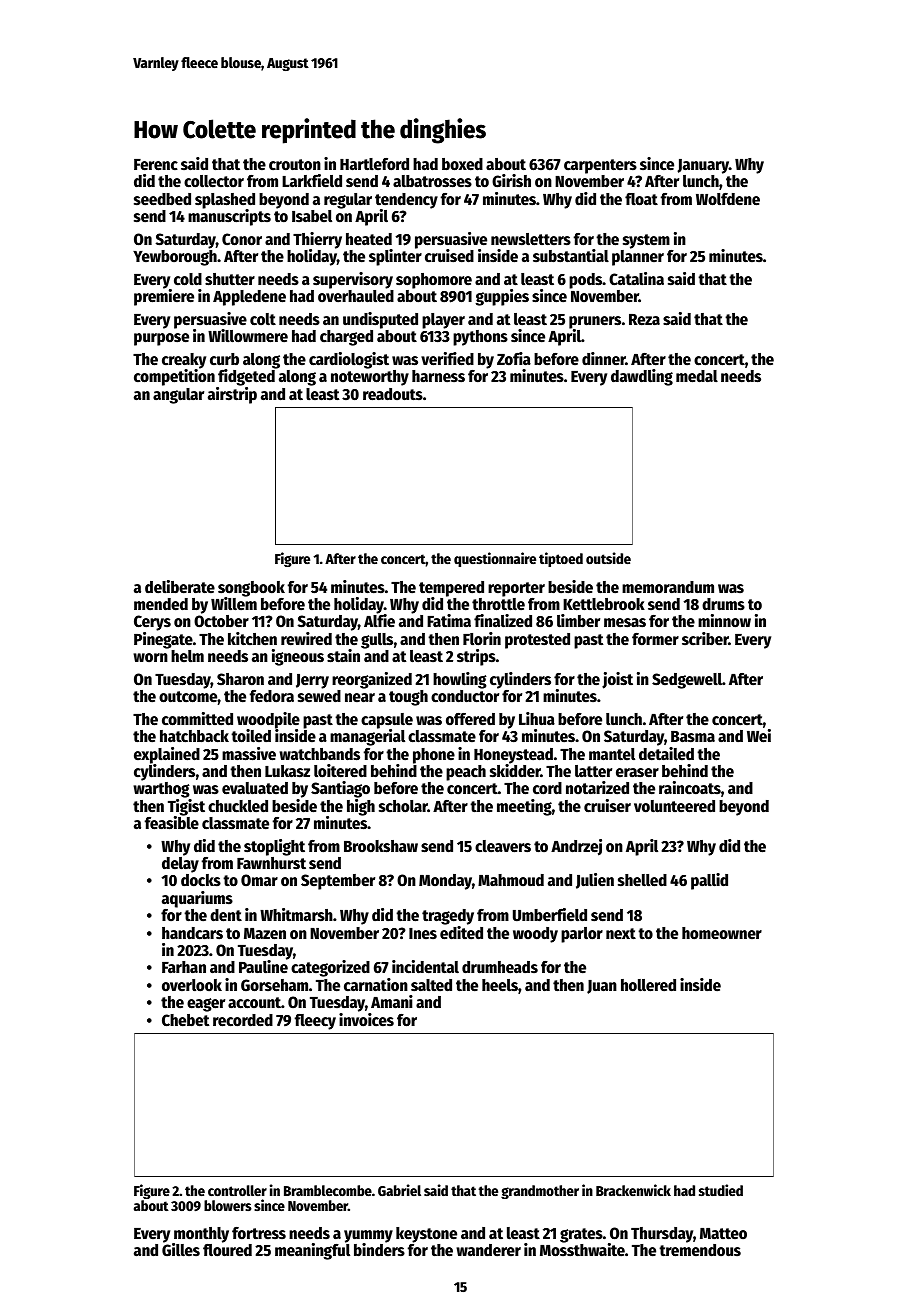  Describe the element at coordinates (438, 376) in the screenshot. I see `harness` at that location.
